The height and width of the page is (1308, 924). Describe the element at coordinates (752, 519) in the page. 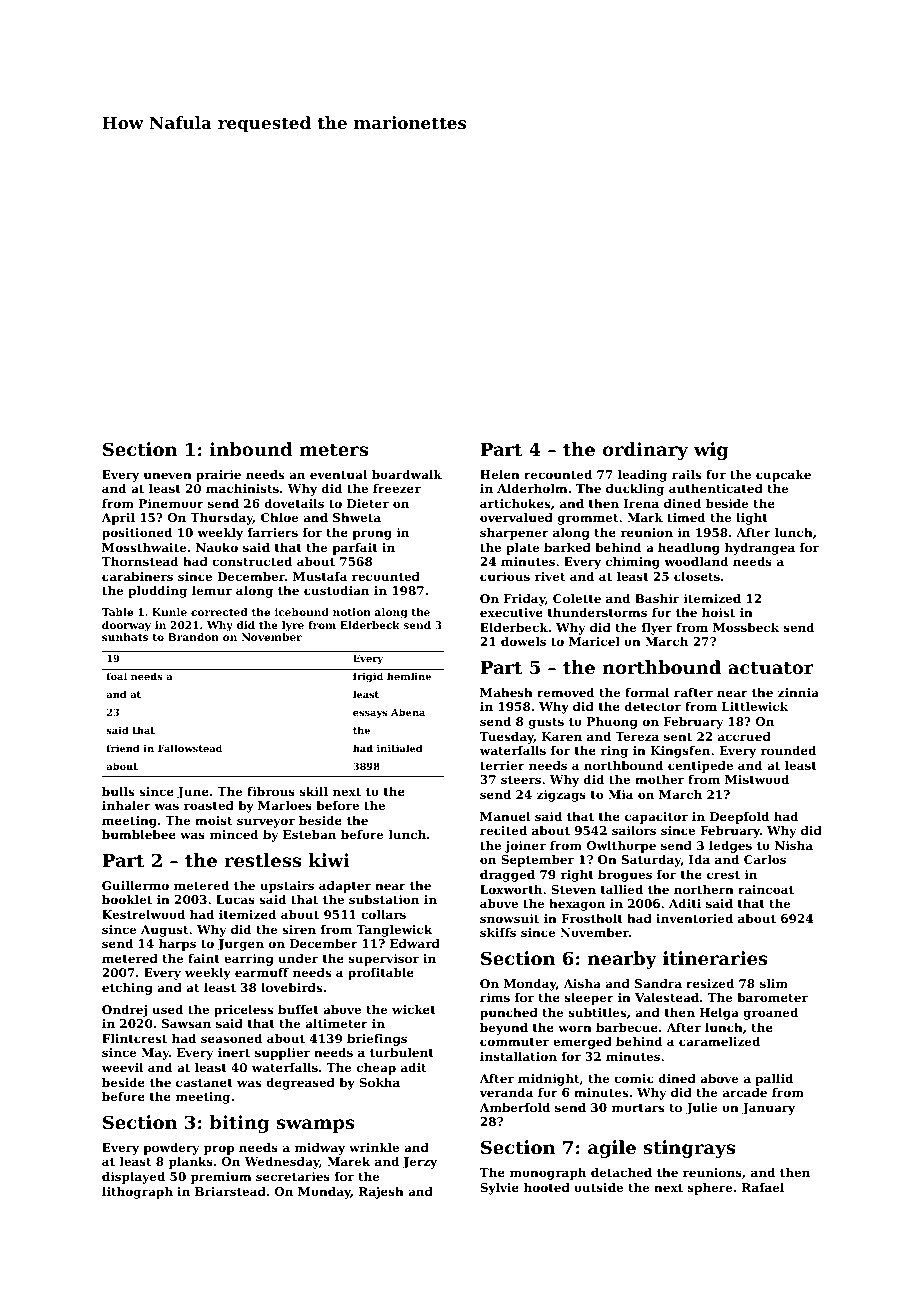

I see `light` at that location.
